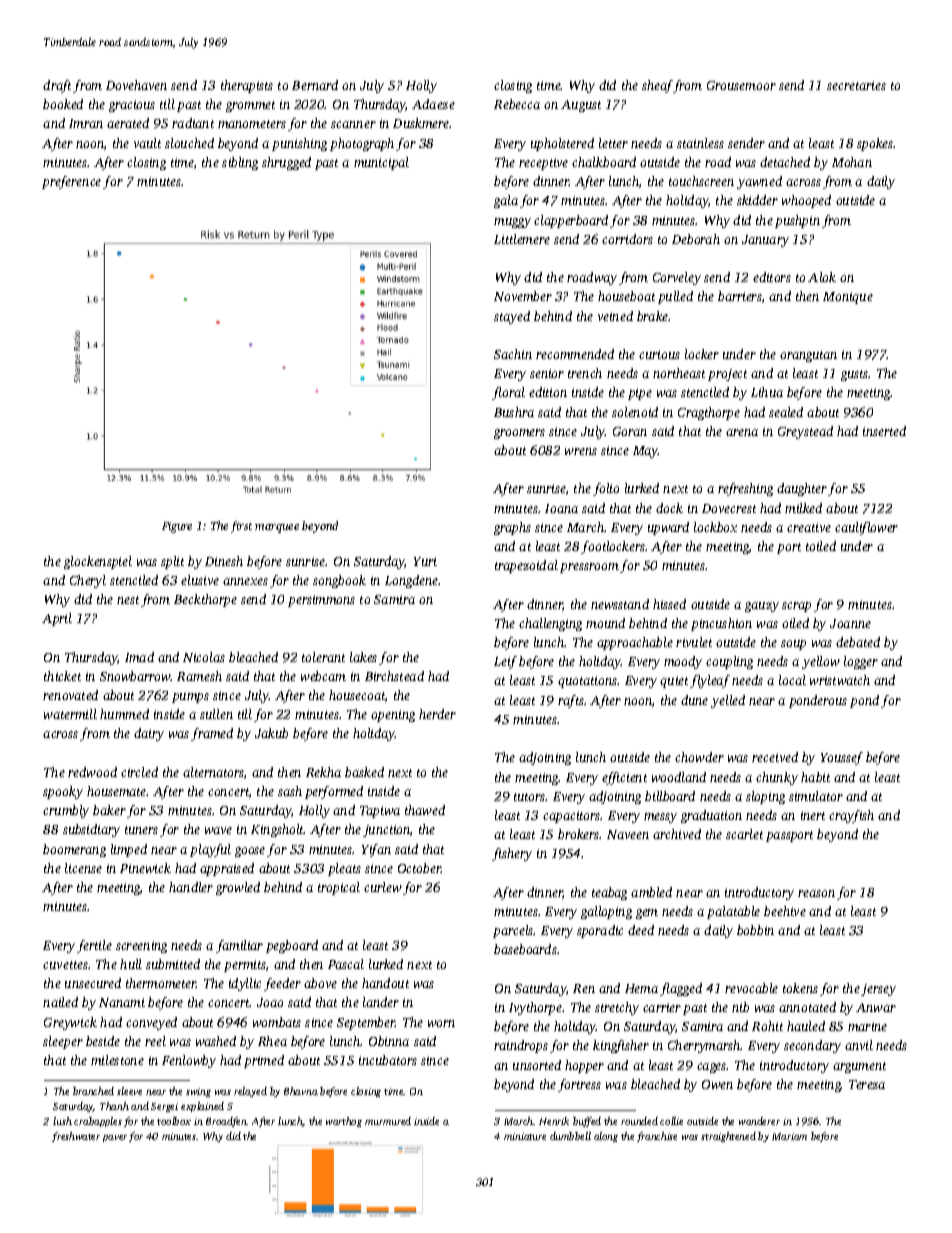  Describe the element at coordinates (323, 676) in the image. I see `webcam` at that location.
